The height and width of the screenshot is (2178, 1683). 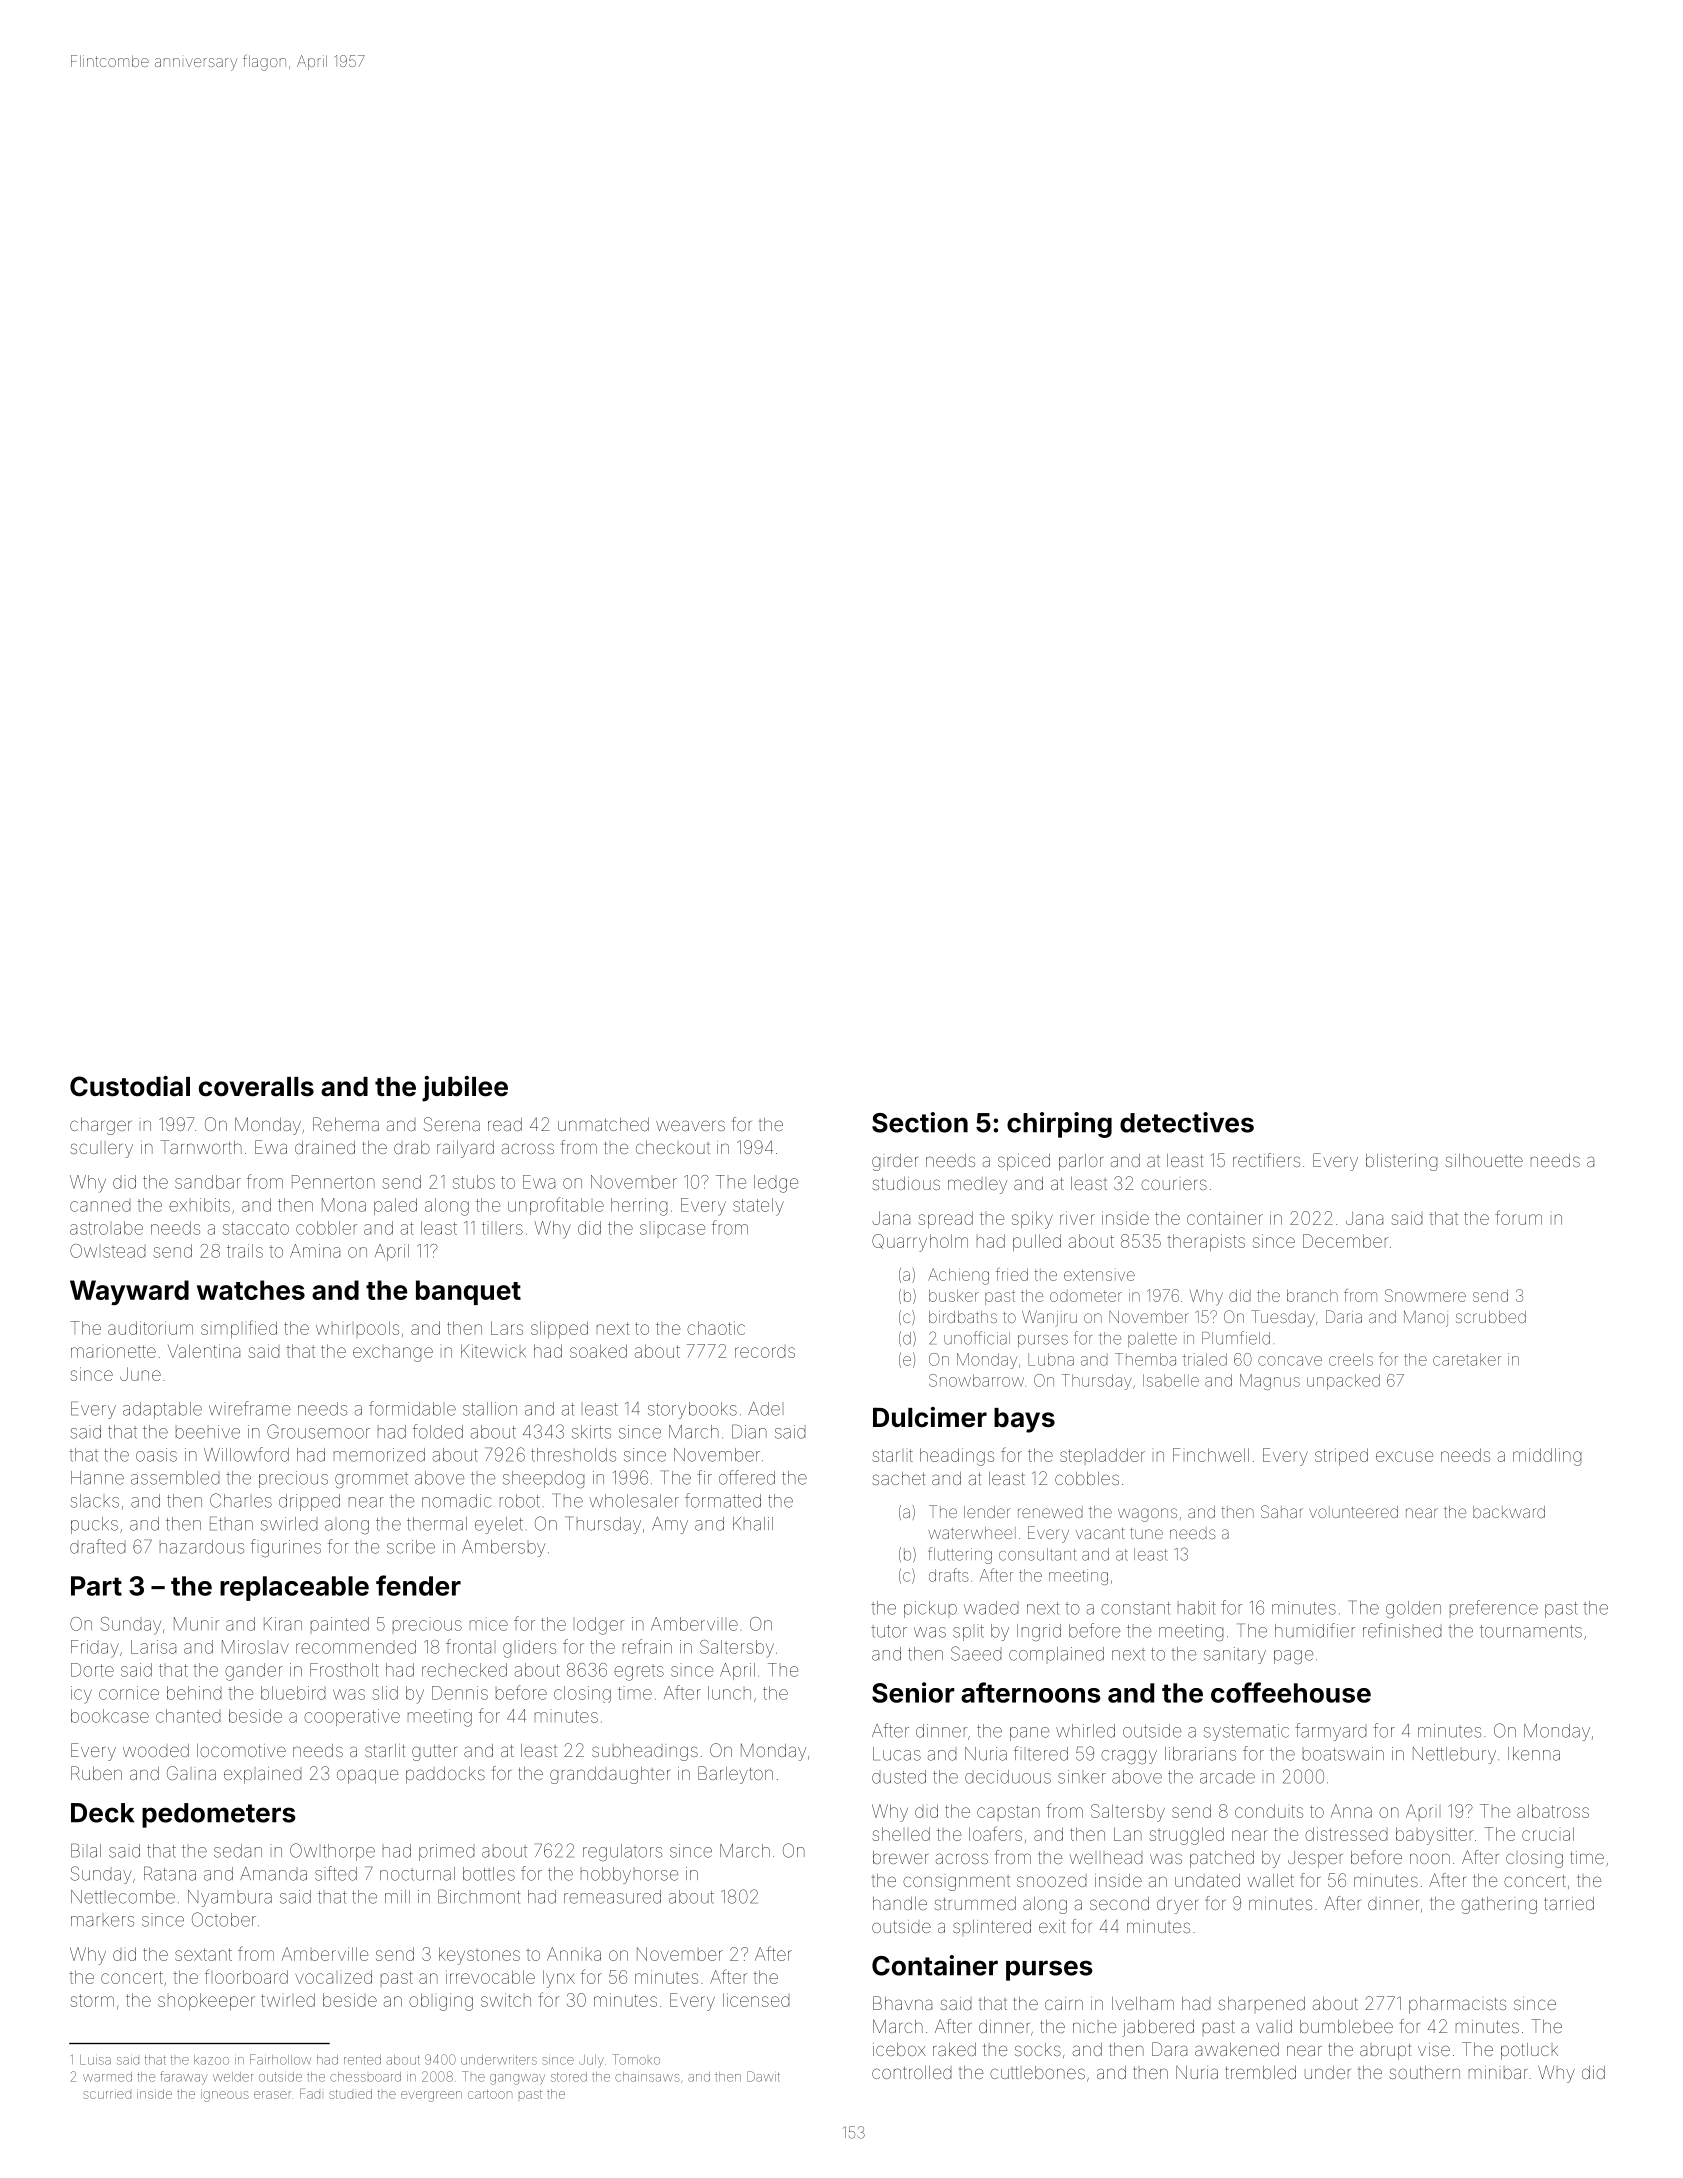 What do you see at coordinates (506, 2000) in the screenshot?
I see `switch` at bounding box center [506, 2000].
